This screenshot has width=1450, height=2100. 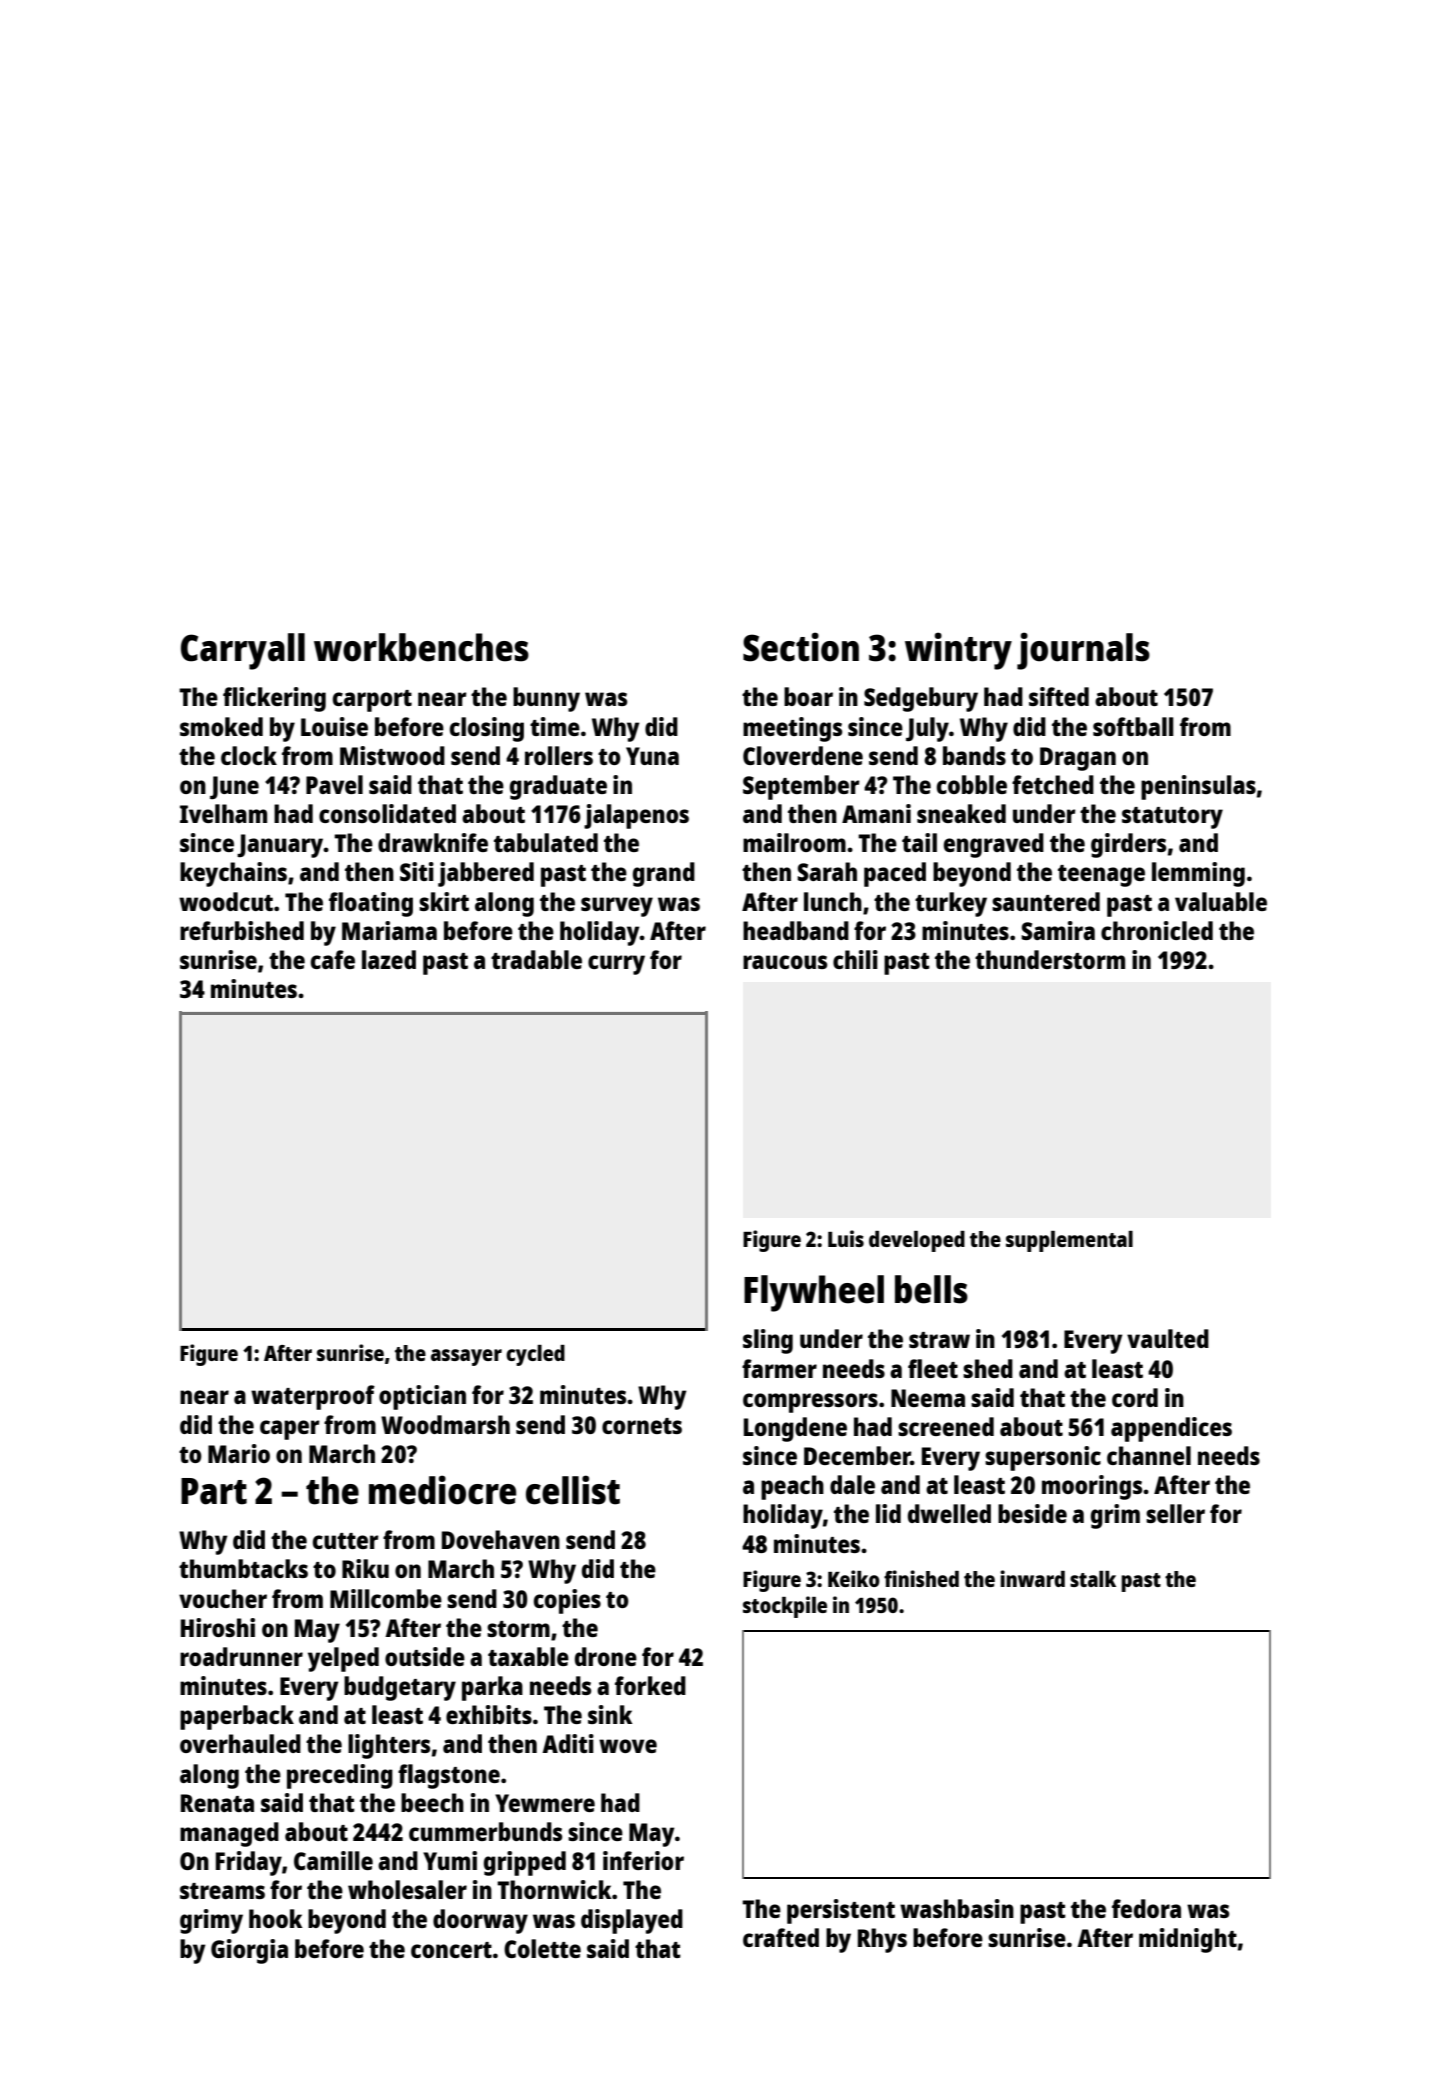 I want to click on Renata, so click(x=217, y=1803).
